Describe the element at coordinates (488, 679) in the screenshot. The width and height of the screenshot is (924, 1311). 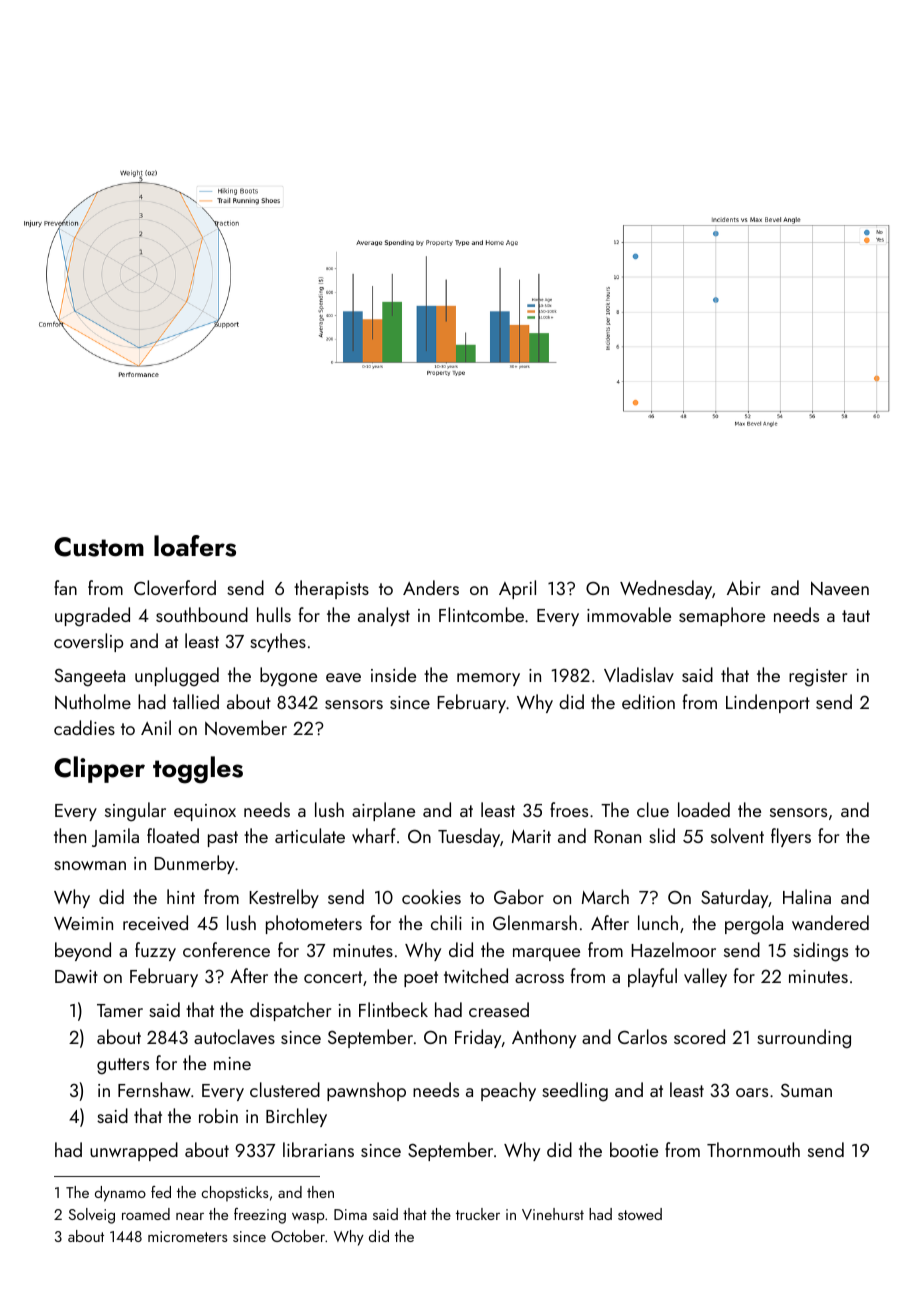
I see `memory` at that location.
